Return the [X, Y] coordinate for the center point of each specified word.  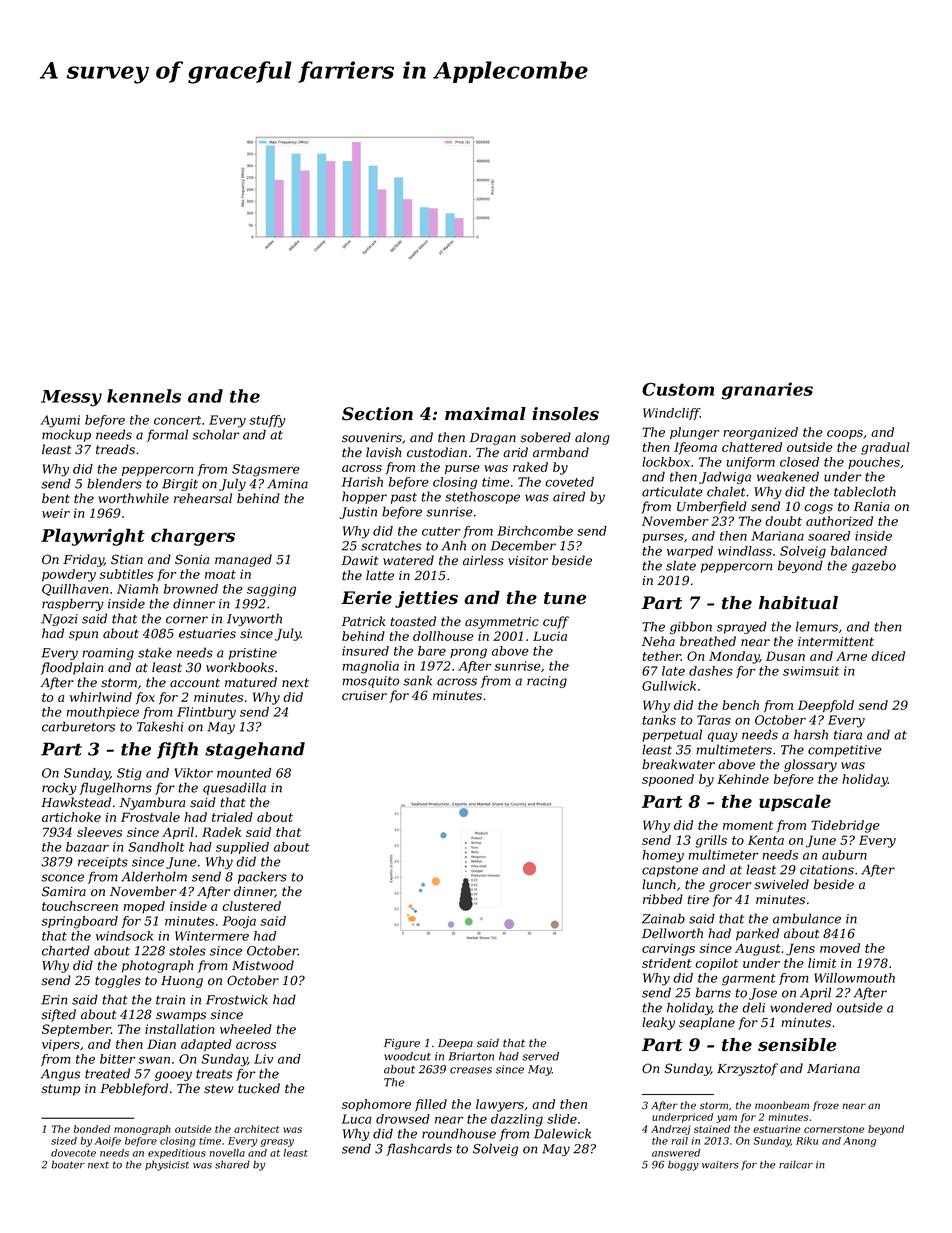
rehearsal [203, 498]
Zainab [663, 918]
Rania [872, 507]
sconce [62, 878]
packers [262, 877]
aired [569, 496]
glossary [810, 765]
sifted [59, 1015]
